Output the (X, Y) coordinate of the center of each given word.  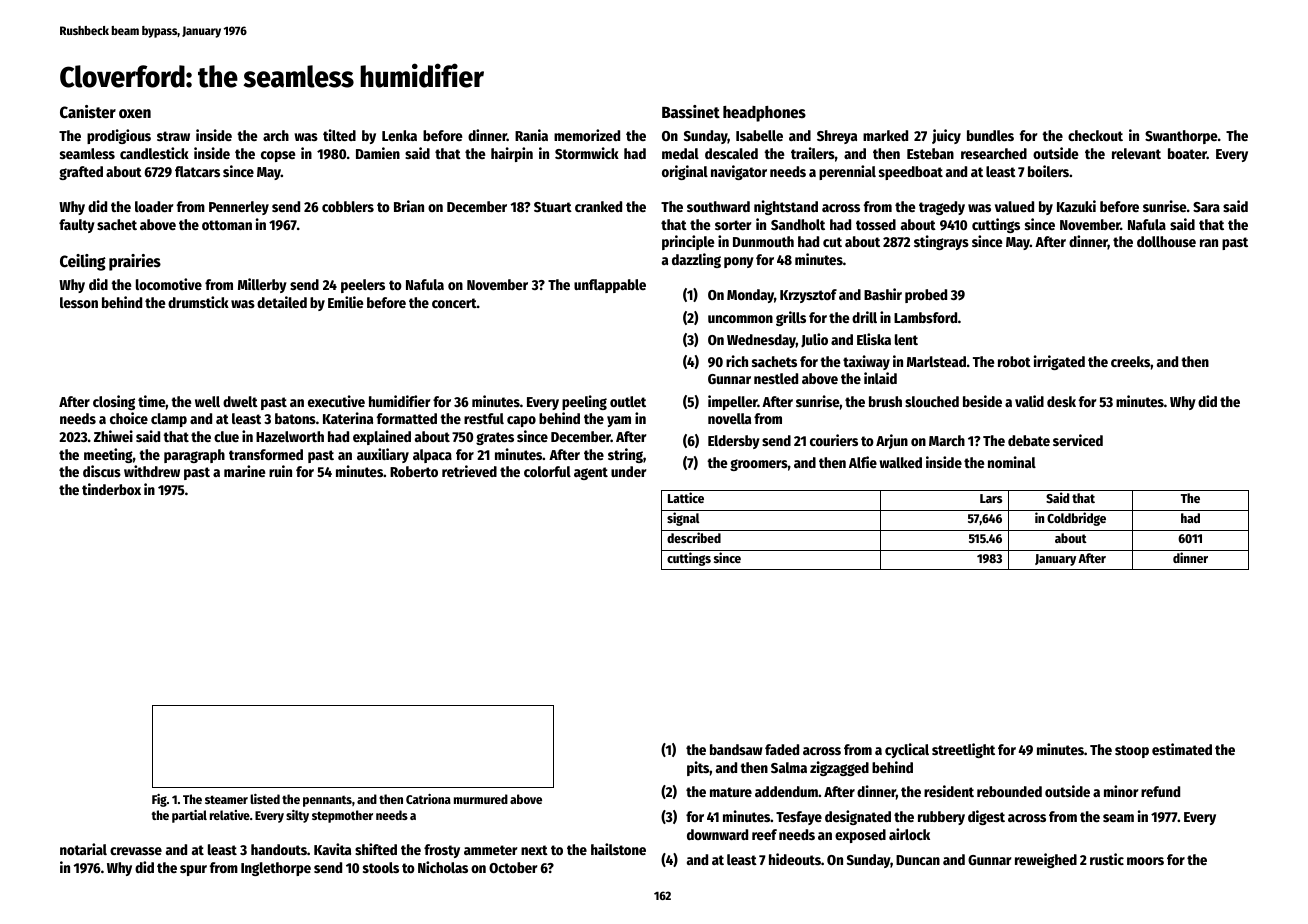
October (513, 867)
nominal (1012, 462)
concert (454, 303)
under (629, 471)
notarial (83, 849)
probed (926, 296)
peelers (363, 286)
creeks (1130, 361)
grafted (81, 173)
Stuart (553, 207)
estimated (1182, 749)
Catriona (428, 799)
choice (129, 418)
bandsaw (736, 749)
